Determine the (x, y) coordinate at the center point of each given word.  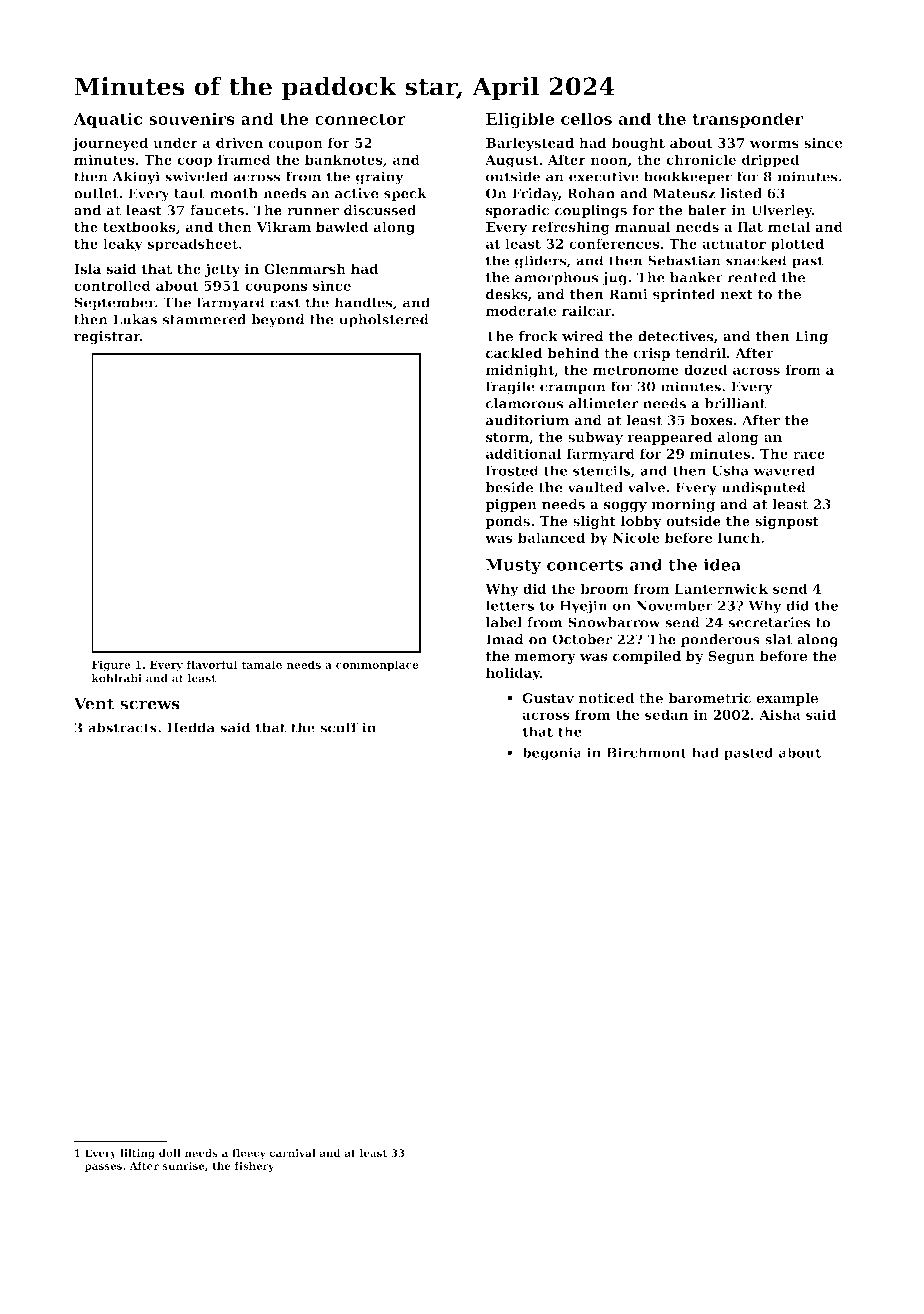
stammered (204, 319)
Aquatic (107, 120)
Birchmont (647, 752)
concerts (585, 565)
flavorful (212, 664)
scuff (339, 727)
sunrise (183, 1166)
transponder (747, 120)
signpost (787, 522)
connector (360, 119)
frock (538, 336)
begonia (552, 754)
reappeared (669, 438)
